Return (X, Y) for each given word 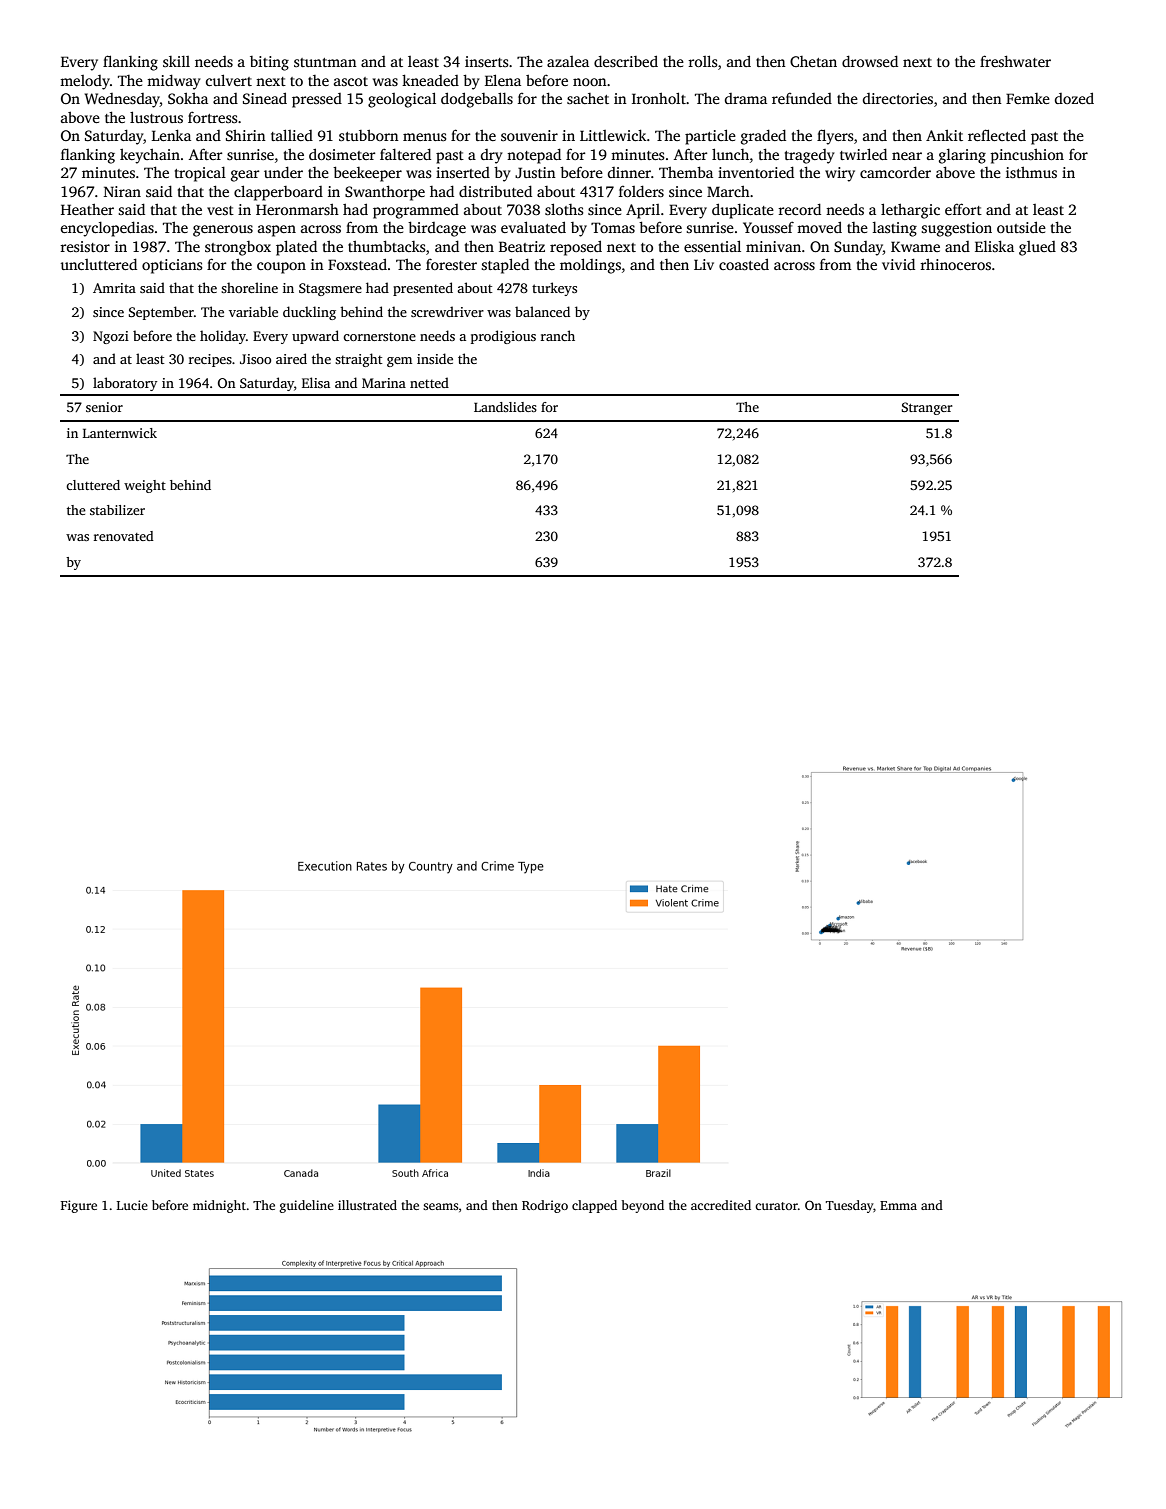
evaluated (533, 227)
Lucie (132, 1205)
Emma (898, 1205)
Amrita (114, 288)
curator (776, 1206)
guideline (307, 1206)
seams (440, 1206)
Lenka (171, 135)
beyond (643, 1206)
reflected (997, 135)
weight (145, 486)
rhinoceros (955, 264)
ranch (558, 335)
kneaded (430, 80)
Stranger (927, 408)
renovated (124, 536)
